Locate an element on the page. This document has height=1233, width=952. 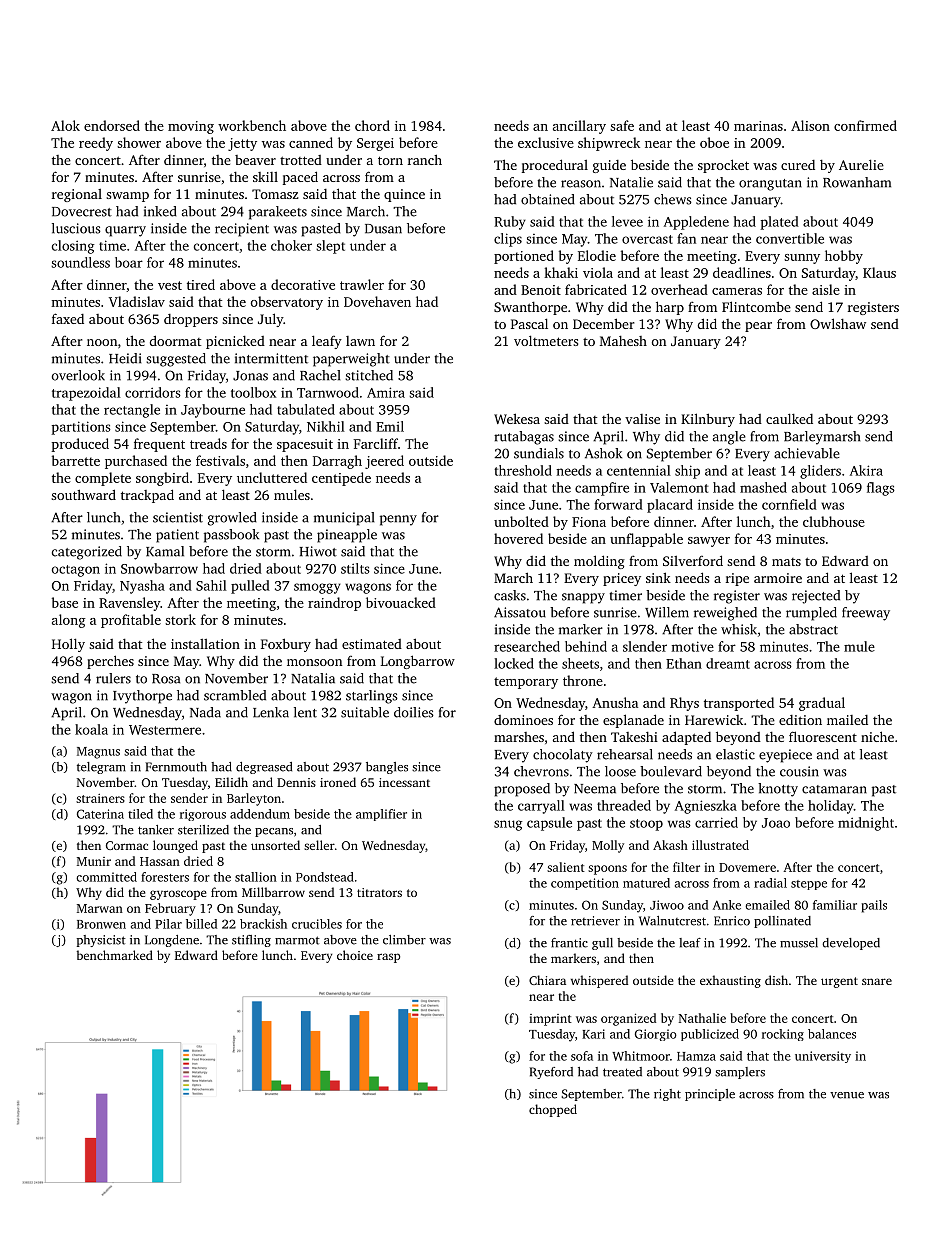
Munir is located at coordinates (94, 861).
